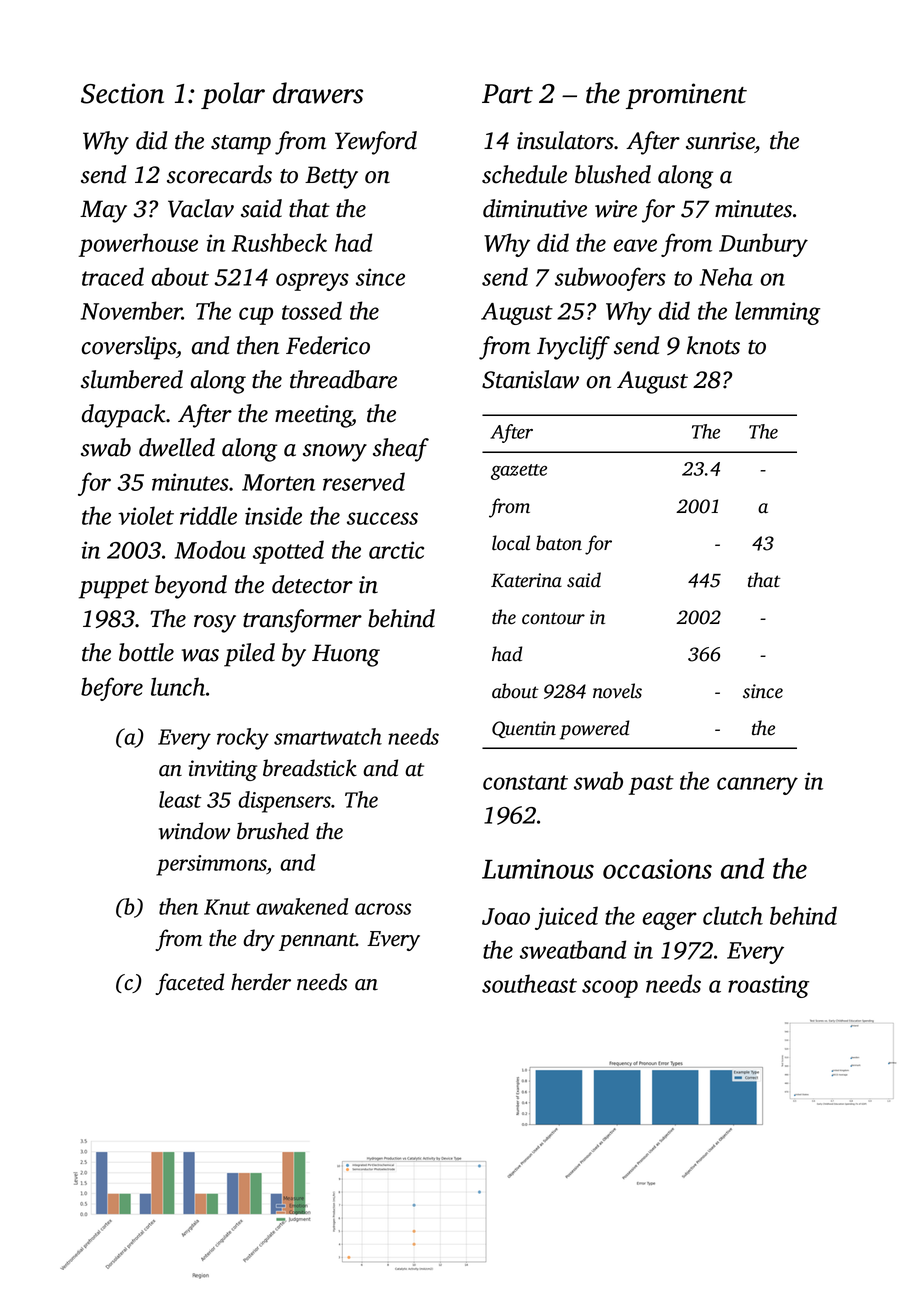 Image resolution: width=924 pixels, height=1311 pixels. I want to click on southeast, so click(529, 983).
